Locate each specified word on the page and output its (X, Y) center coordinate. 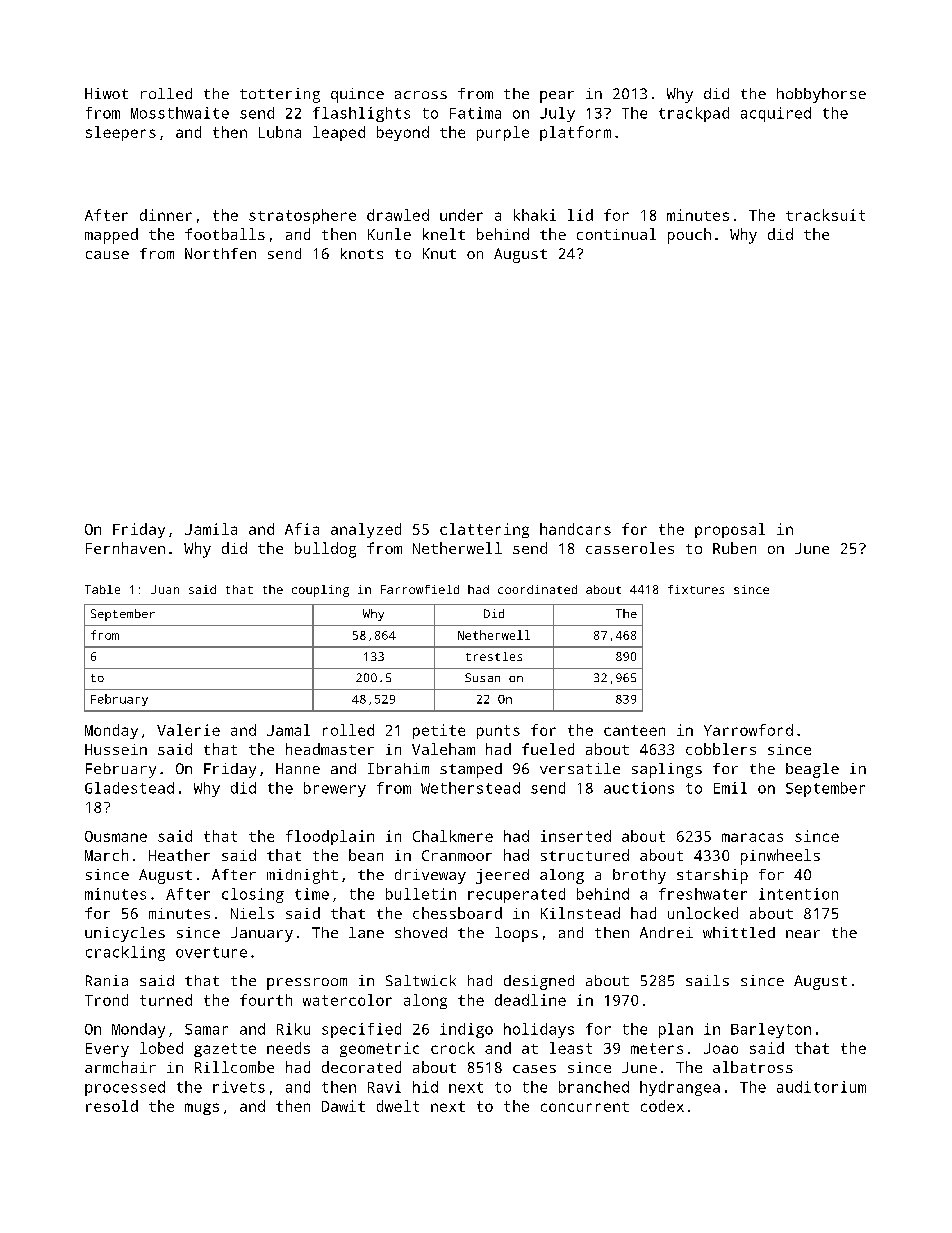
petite (439, 731)
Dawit (343, 1106)
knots (362, 253)
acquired (776, 114)
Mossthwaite (180, 113)
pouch (689, 236)
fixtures (696, 589)
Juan (165, 589)
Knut (439, 253)
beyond (403, 133)
